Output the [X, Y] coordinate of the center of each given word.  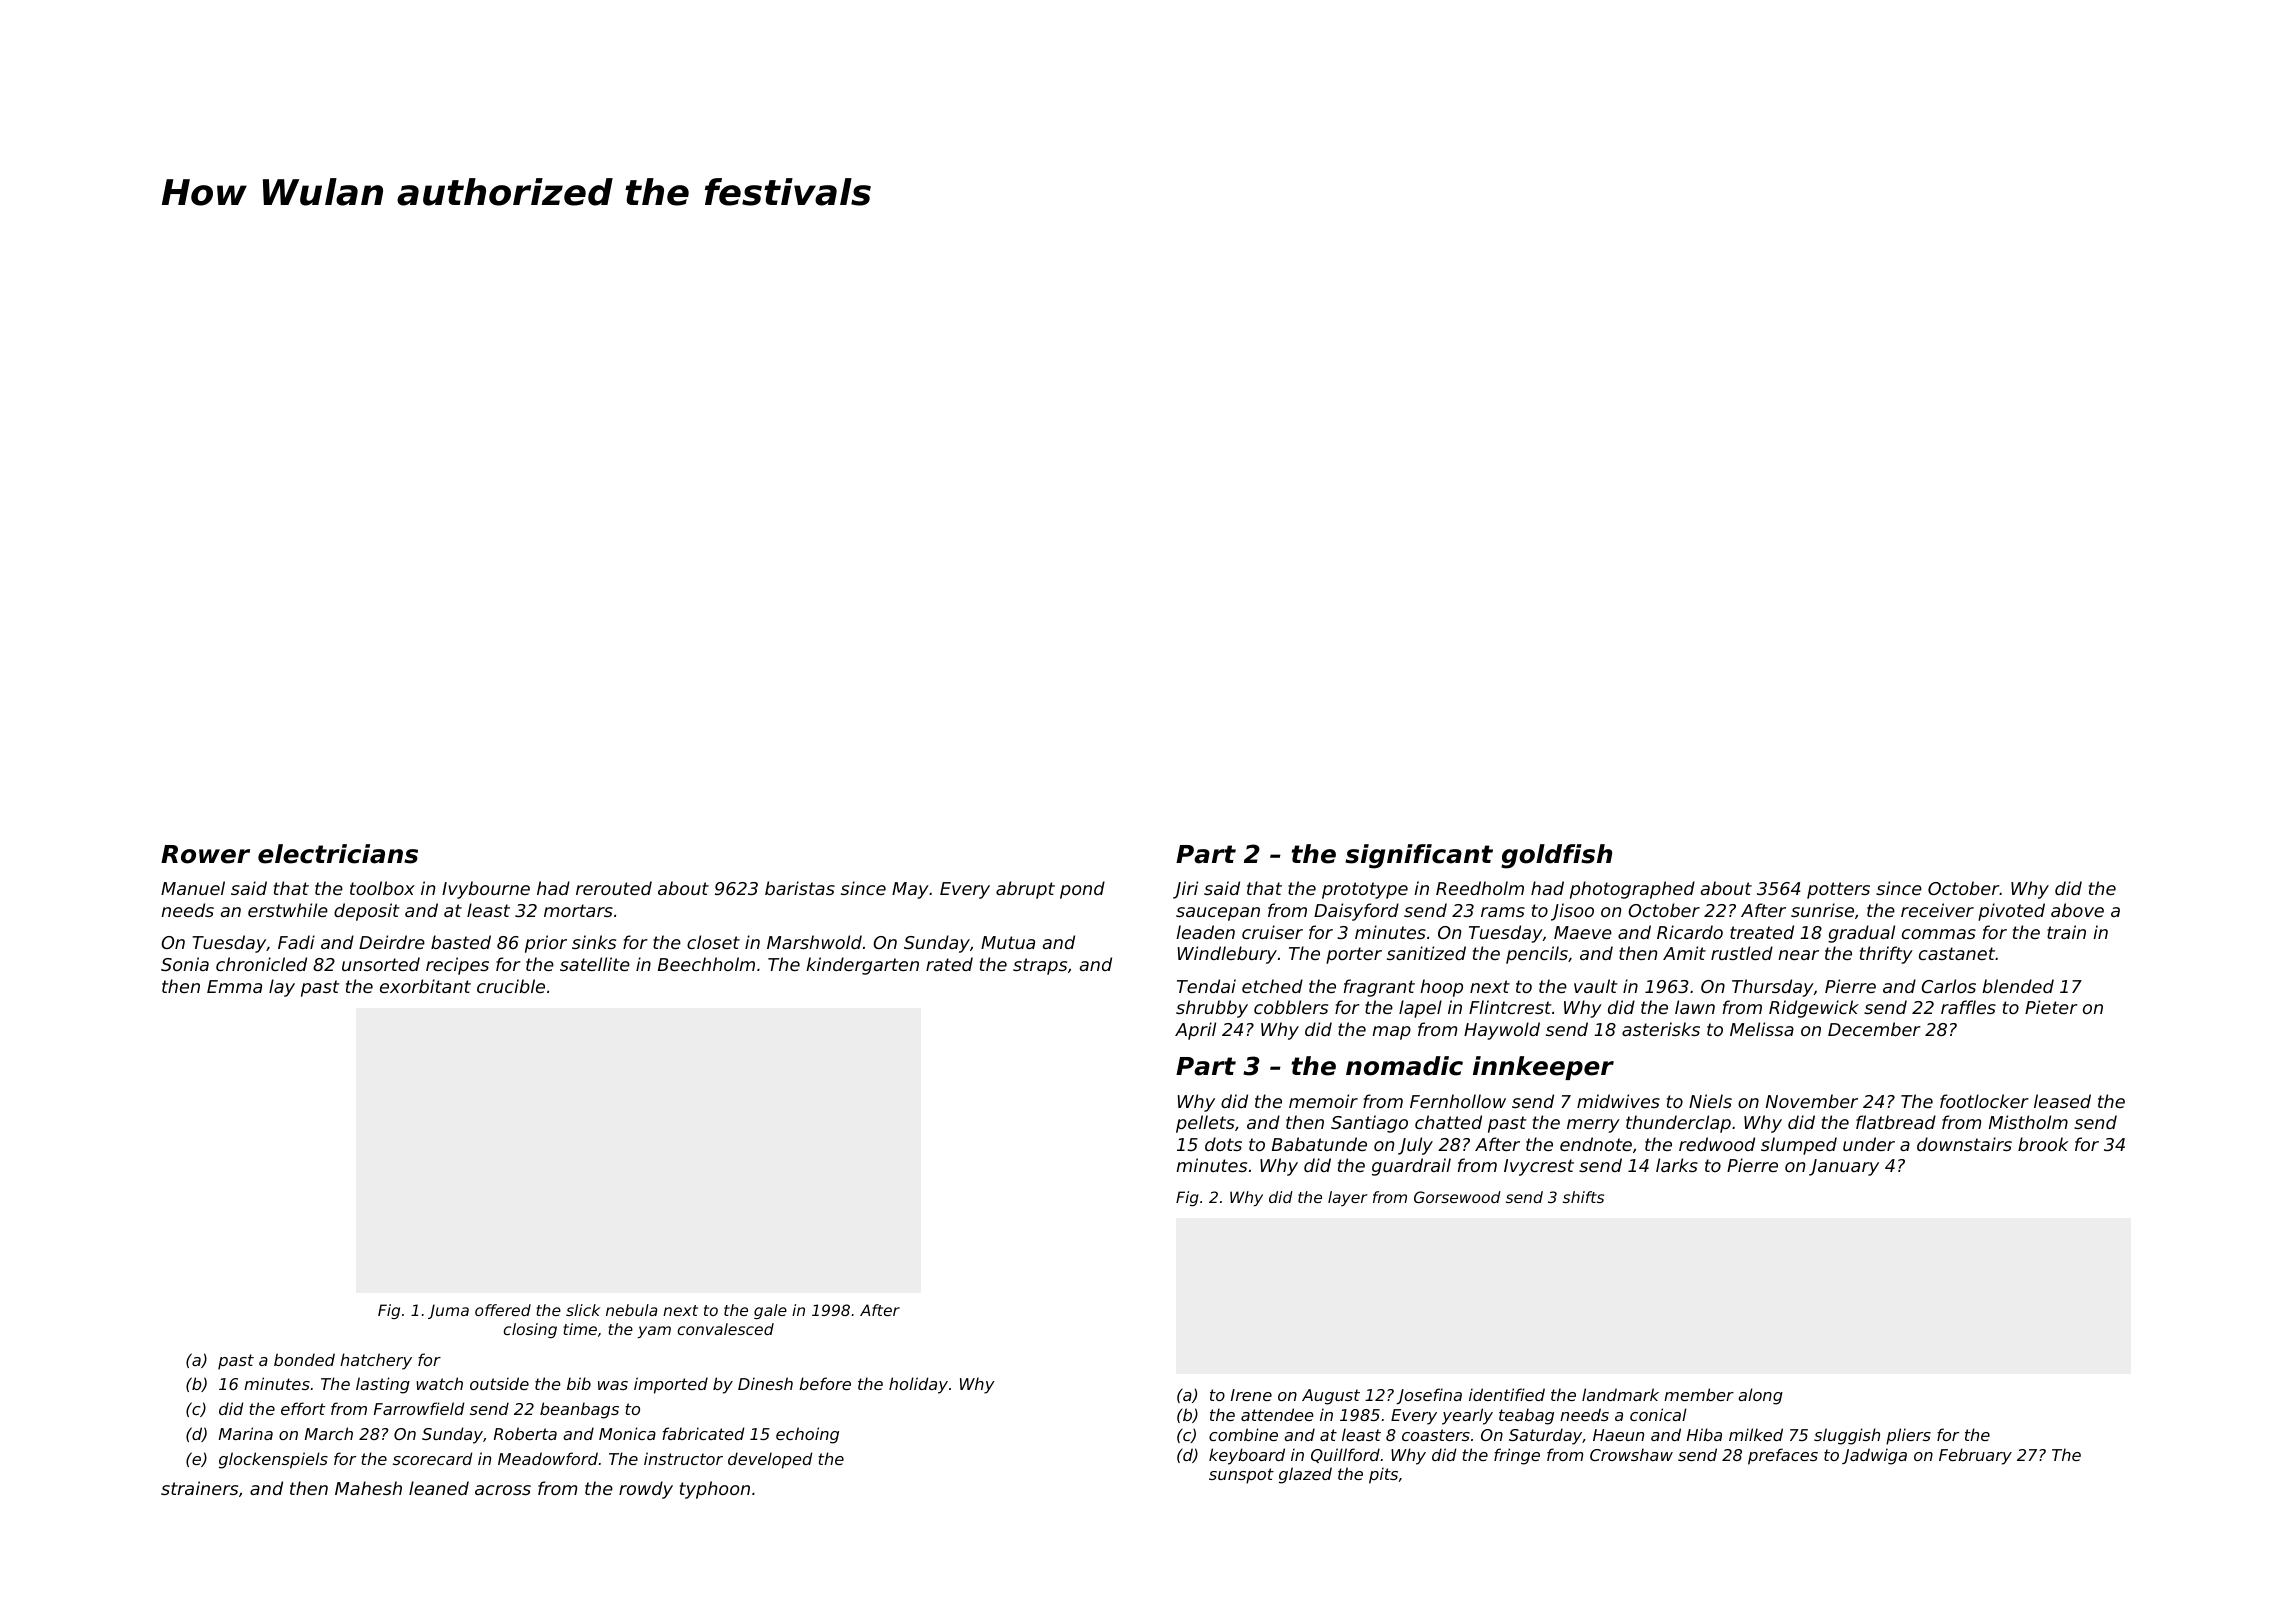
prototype [1365, 890]
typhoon [715, 1490]
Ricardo [1690, 932]
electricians [338, 854]
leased [2062, 1101]
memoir [1323, 1101]
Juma [448, 1311]
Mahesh [368, 1488]
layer [1348, 1198]
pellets [1205, 1124]
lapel [1420, 1009]
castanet [1957, 953]
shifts [1583, 1197]
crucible [511, 986]
